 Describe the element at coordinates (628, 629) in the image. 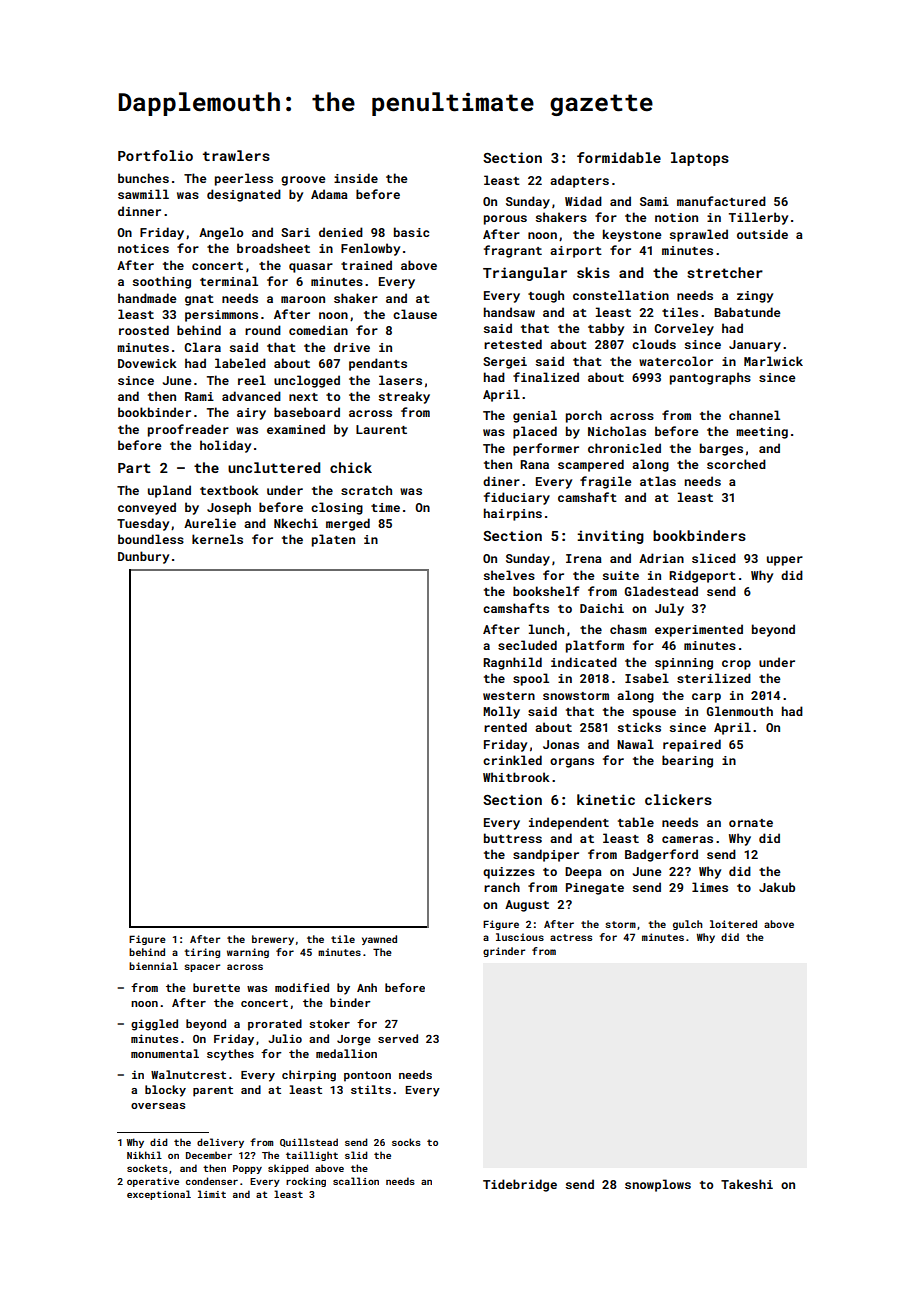

I see `chasm` at that location.
